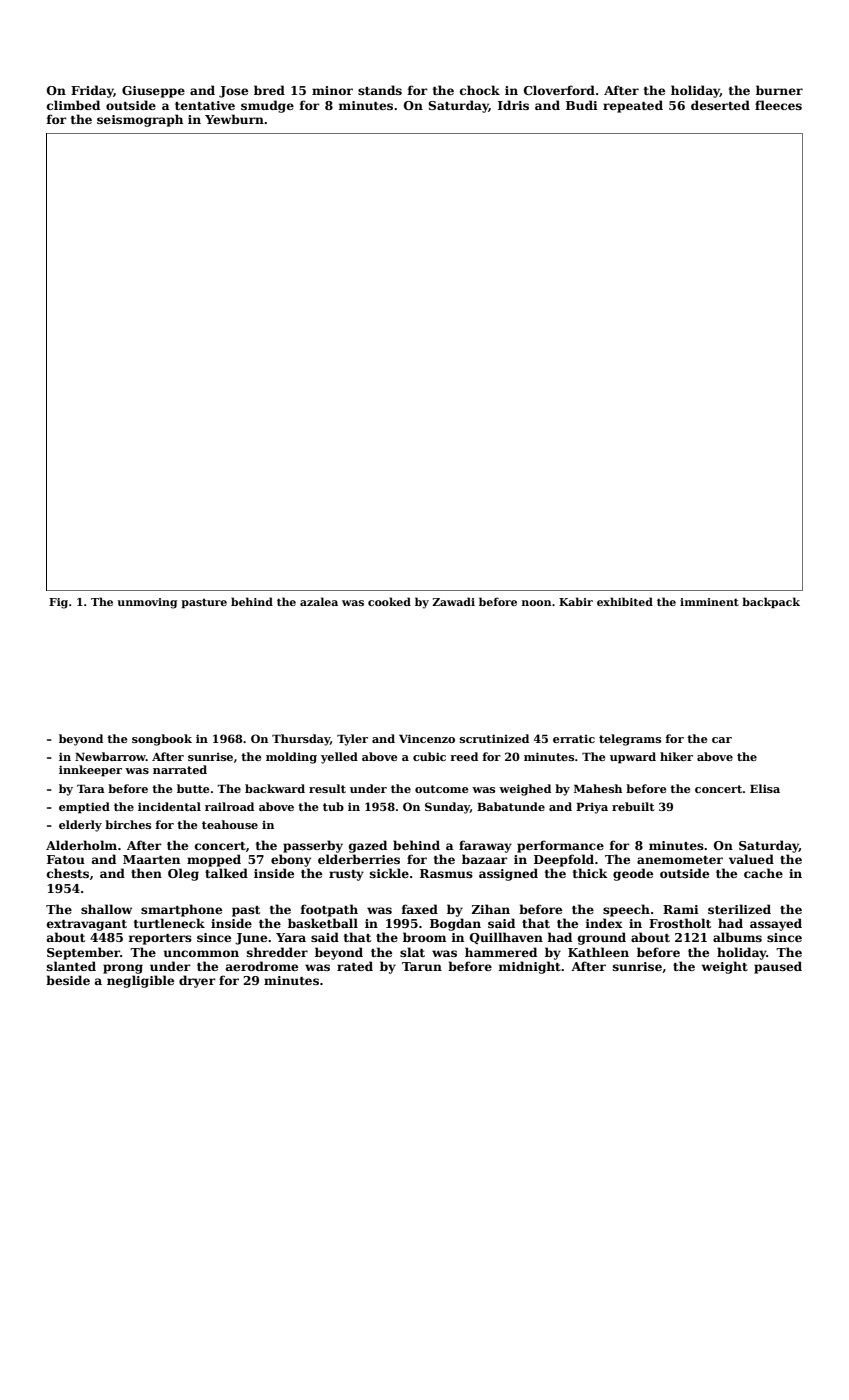 Image resolution: width=849 pixels, height=1400 pixels. I want to click on deserted, so click(720, 105).
